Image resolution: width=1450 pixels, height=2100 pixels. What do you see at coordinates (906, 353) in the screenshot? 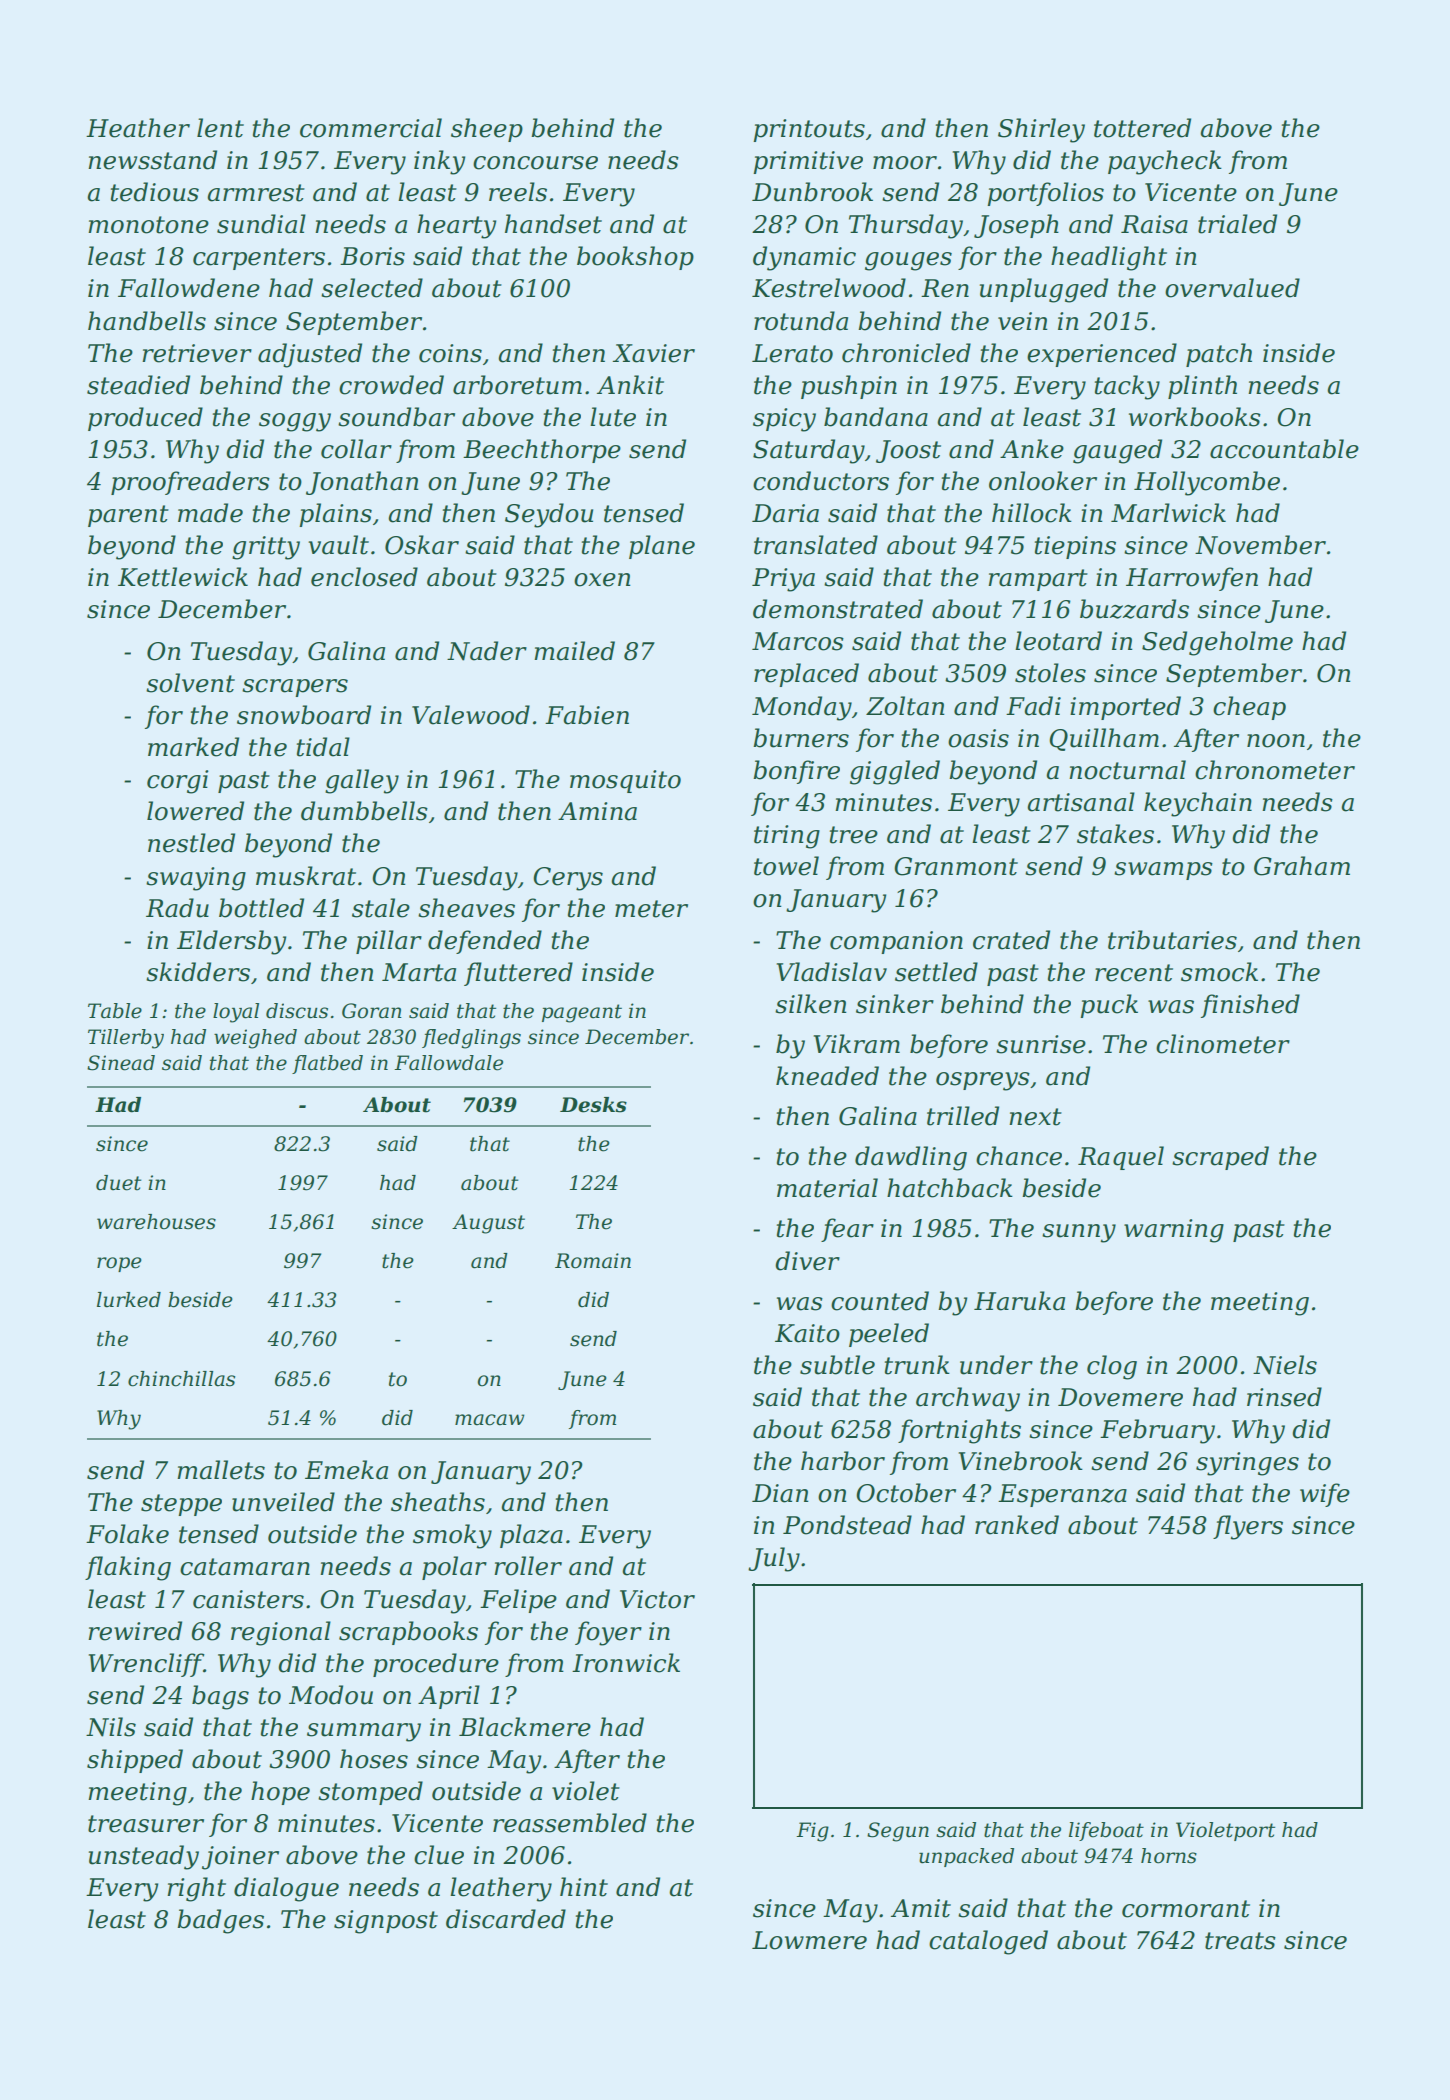
I see `chronicled` at bounding box center [906, 353].
